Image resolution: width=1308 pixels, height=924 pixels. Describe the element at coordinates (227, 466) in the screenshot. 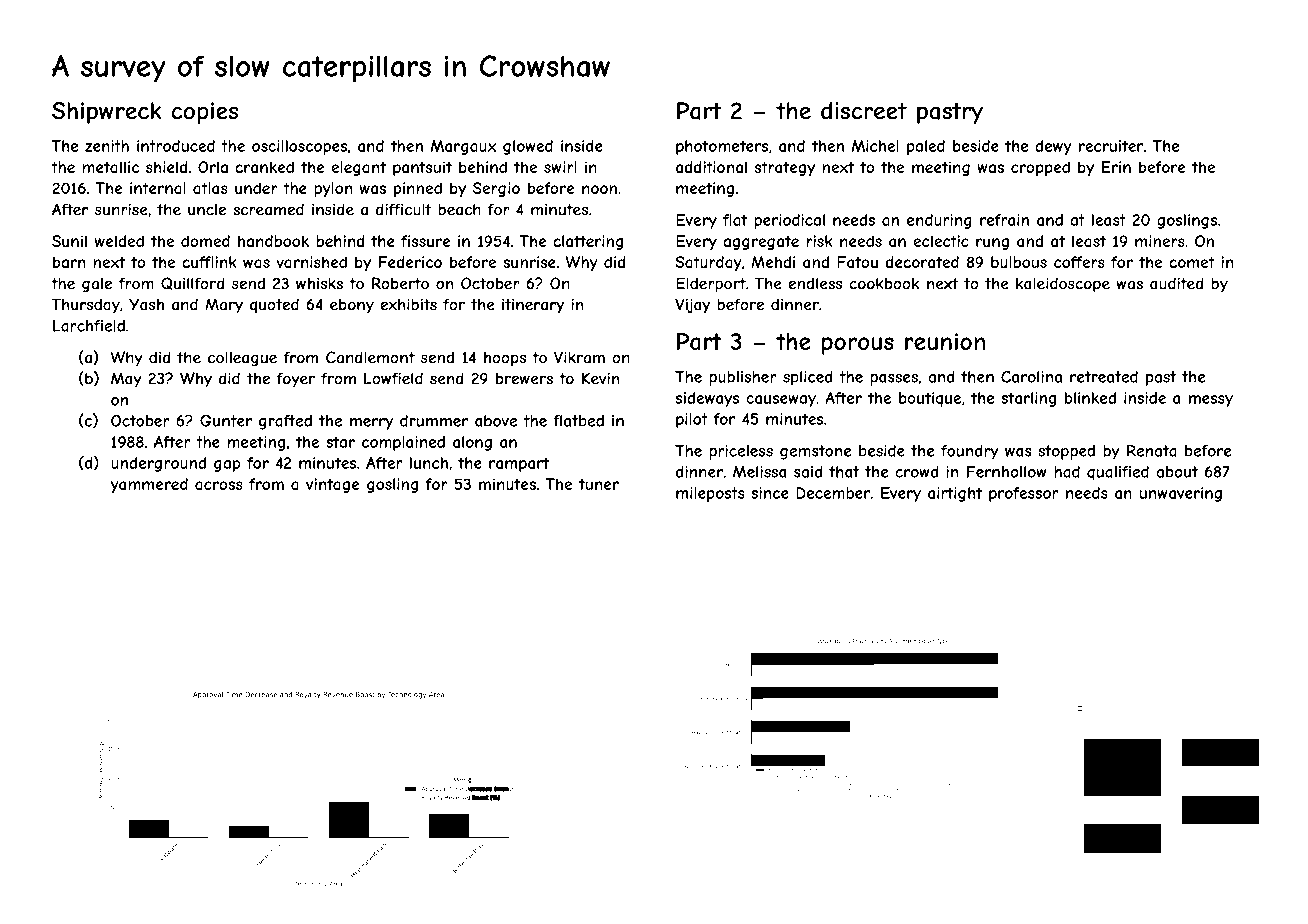

I see `gap` at that location.
